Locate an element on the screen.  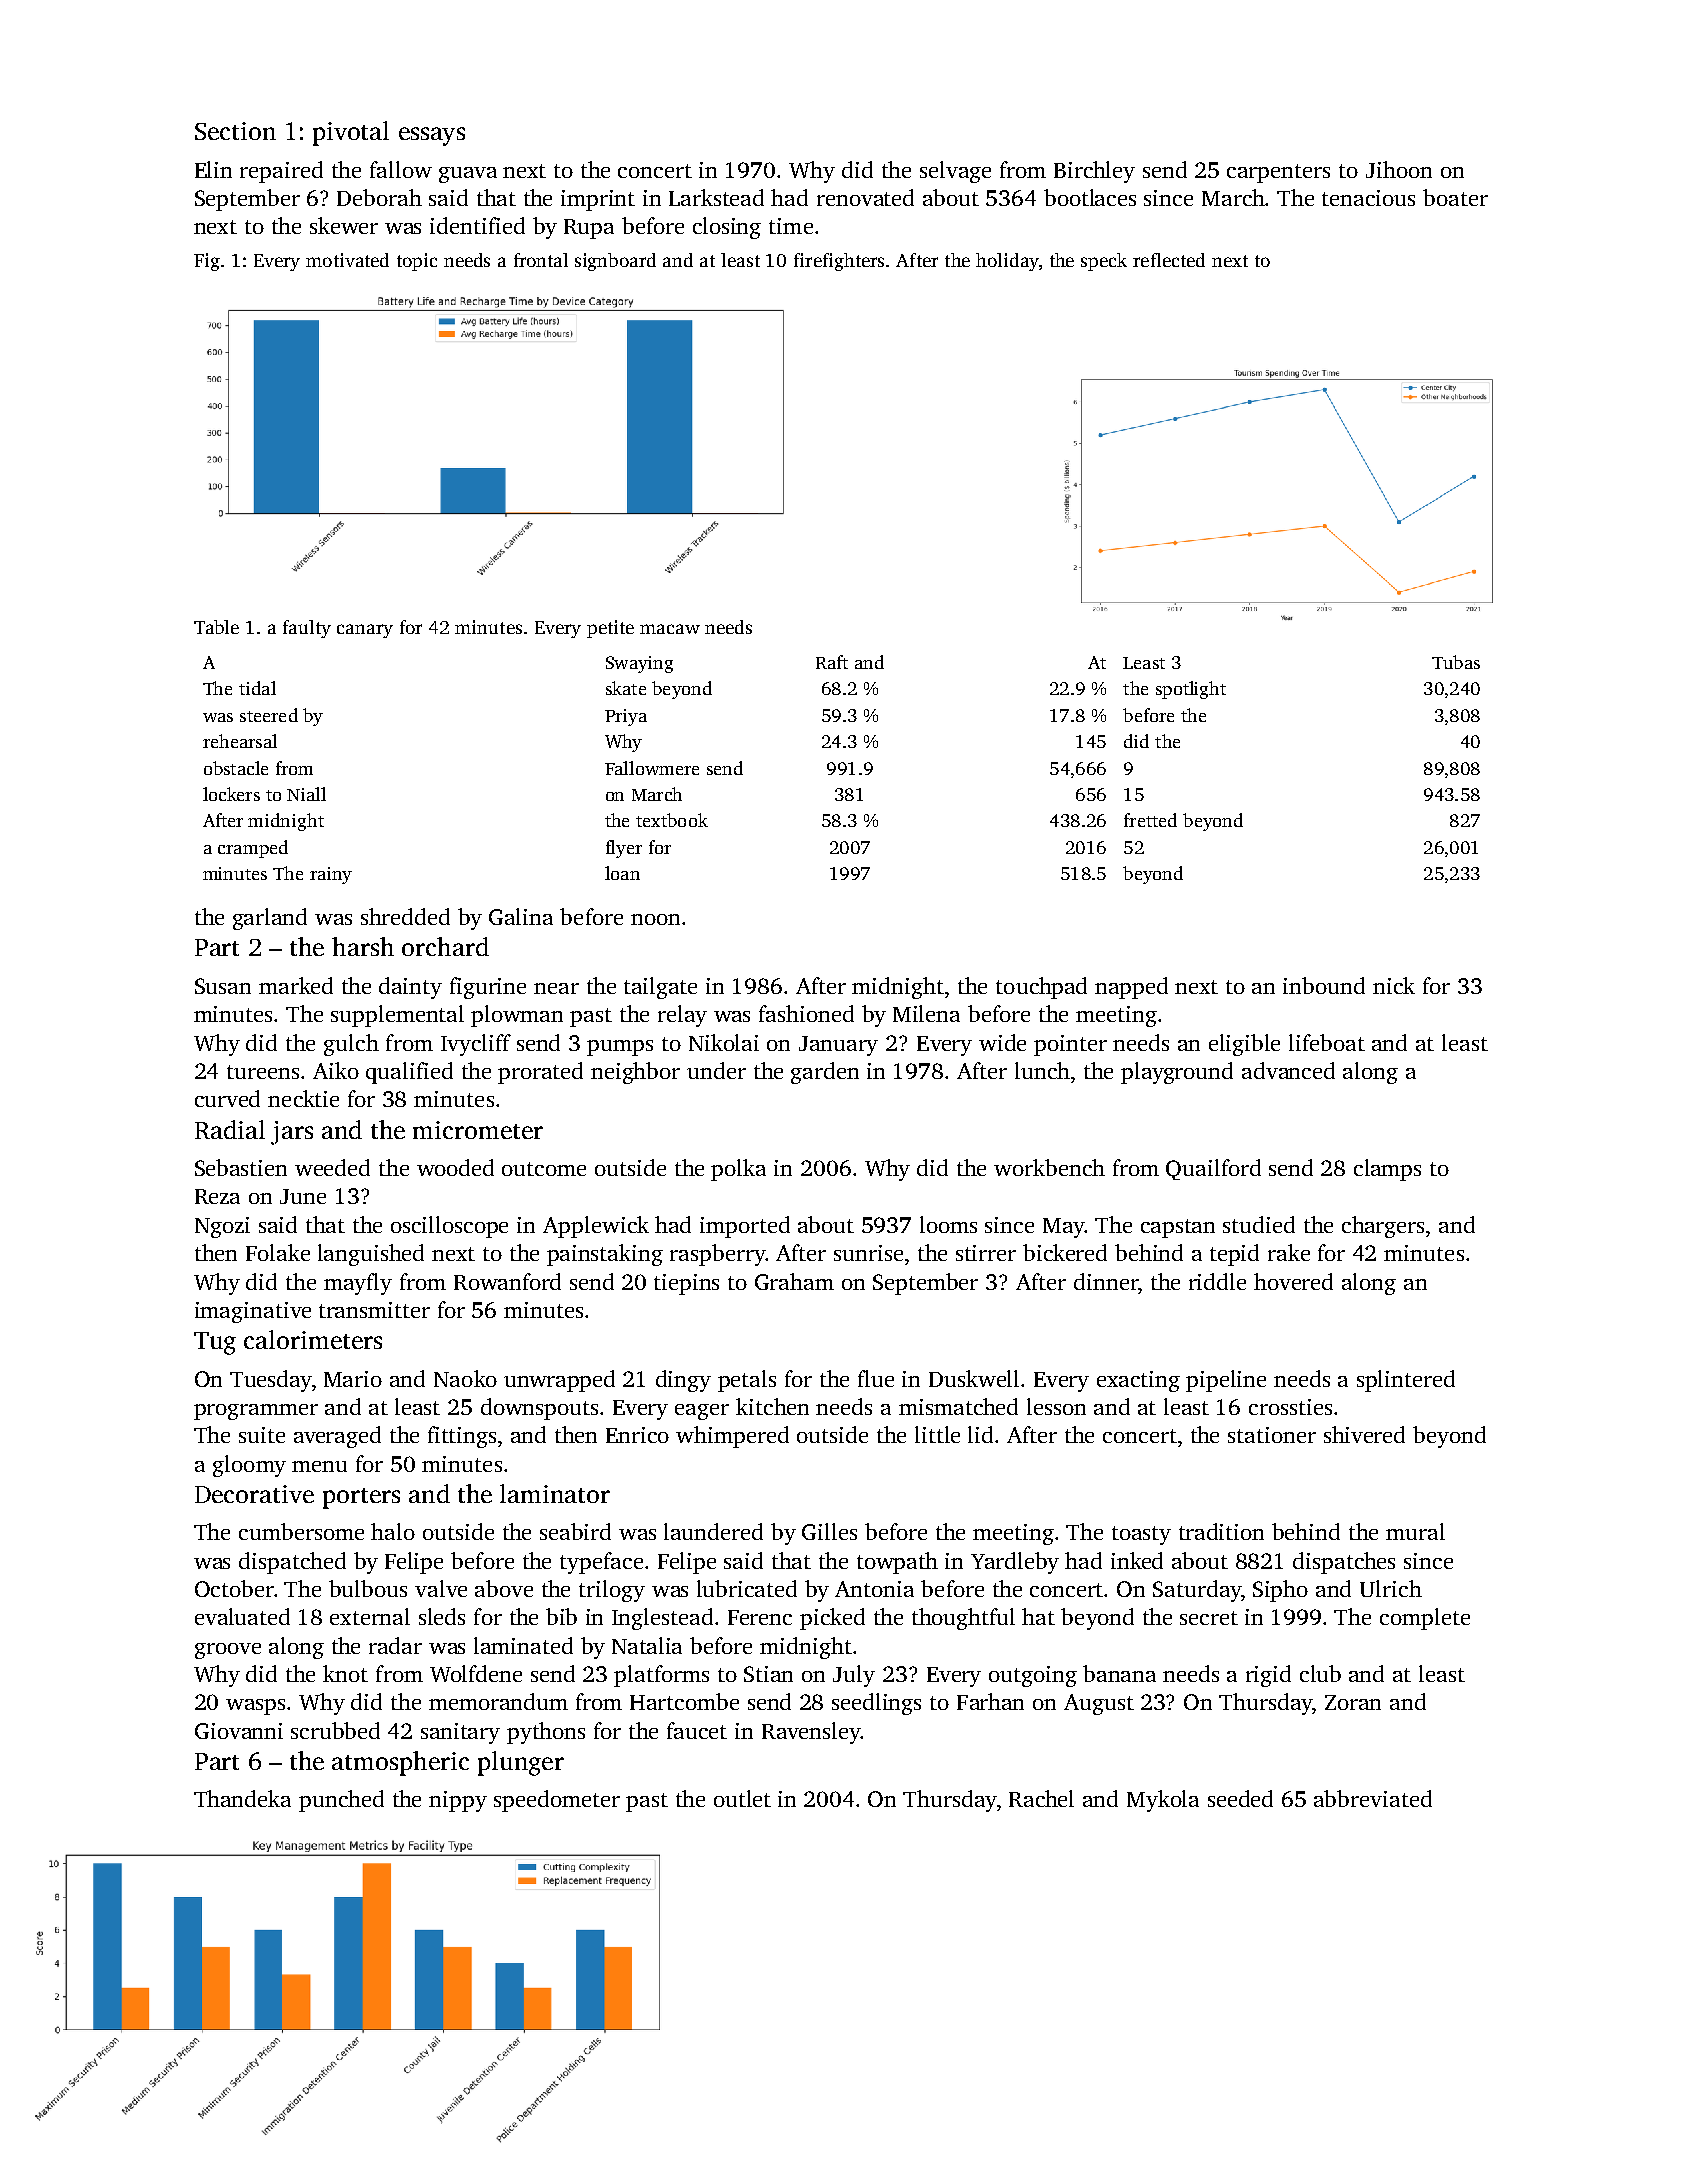
tenacious is located at coordinates (1368, 198).
